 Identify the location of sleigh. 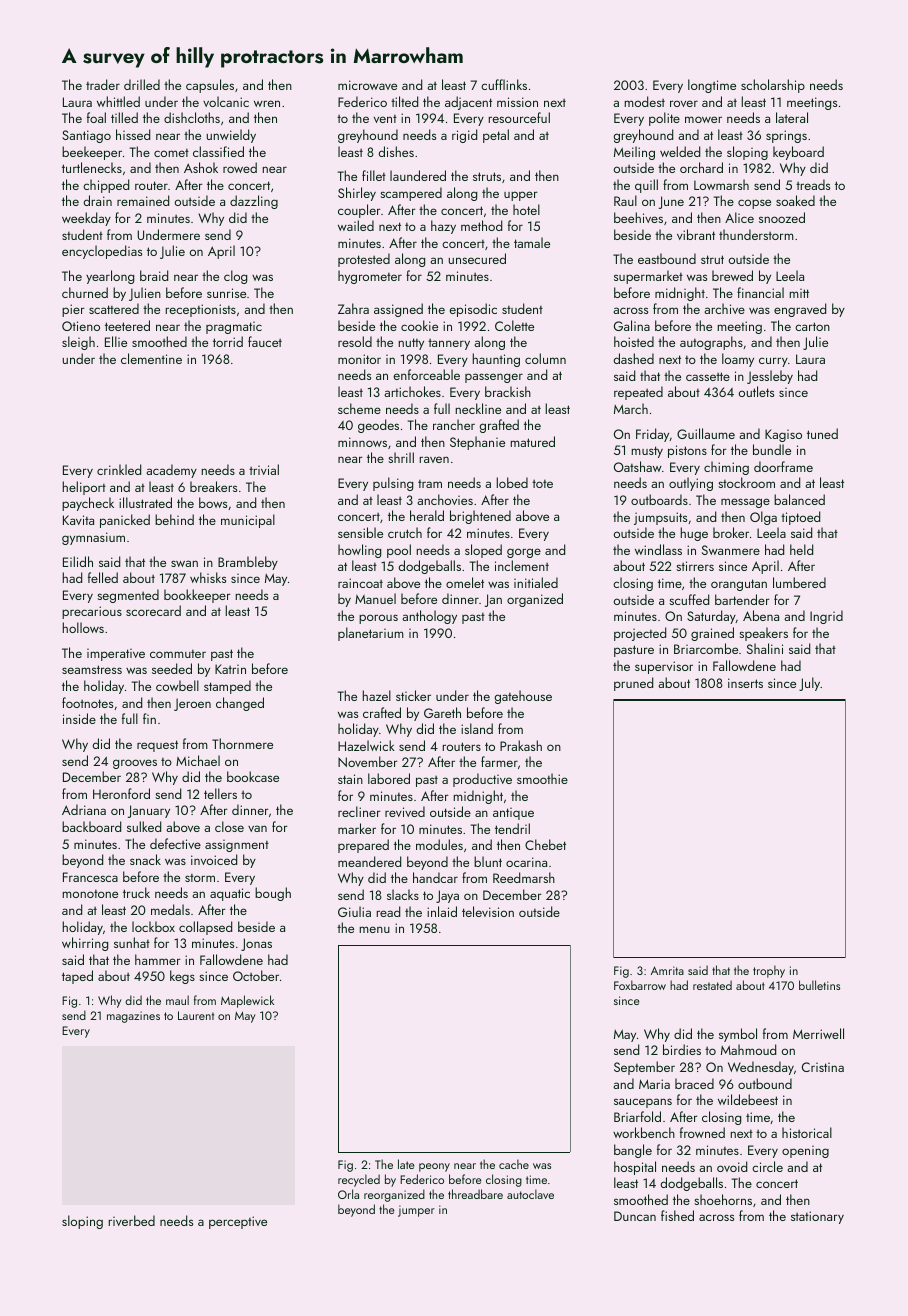
(78, 343).
